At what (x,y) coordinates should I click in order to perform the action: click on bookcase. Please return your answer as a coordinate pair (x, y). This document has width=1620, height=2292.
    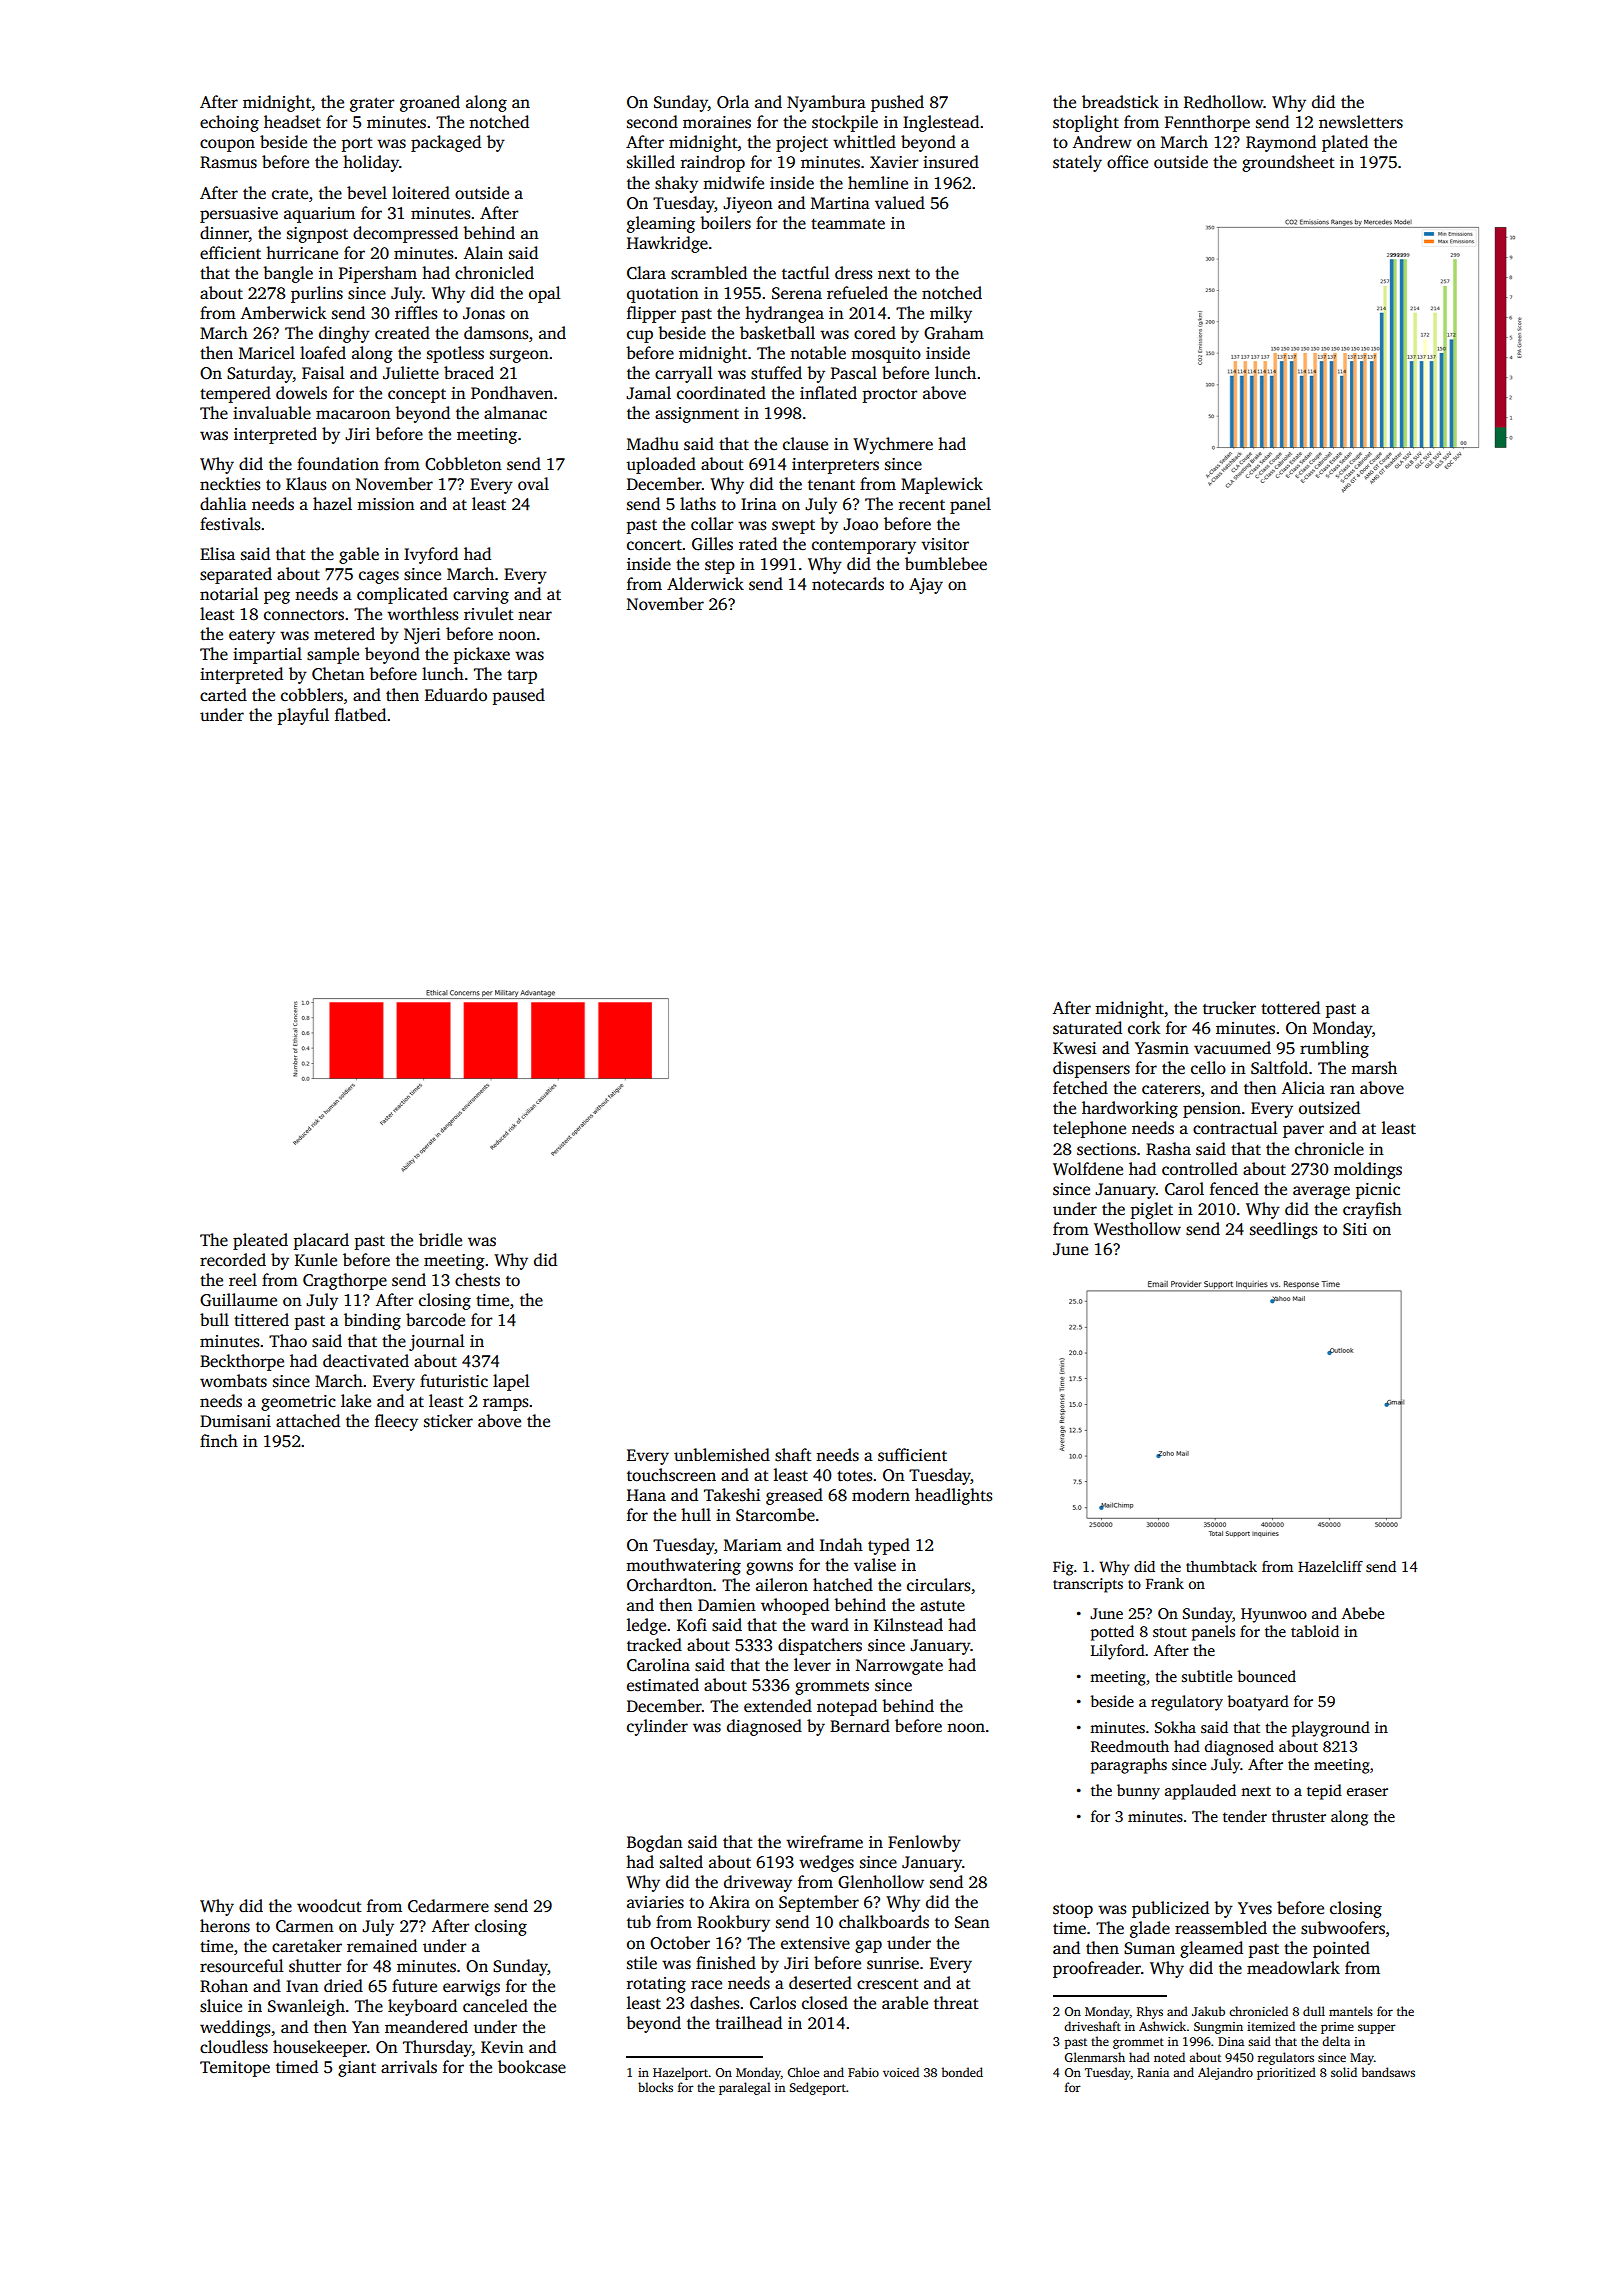
    Looking at the image, I should click on (532, 2067).
